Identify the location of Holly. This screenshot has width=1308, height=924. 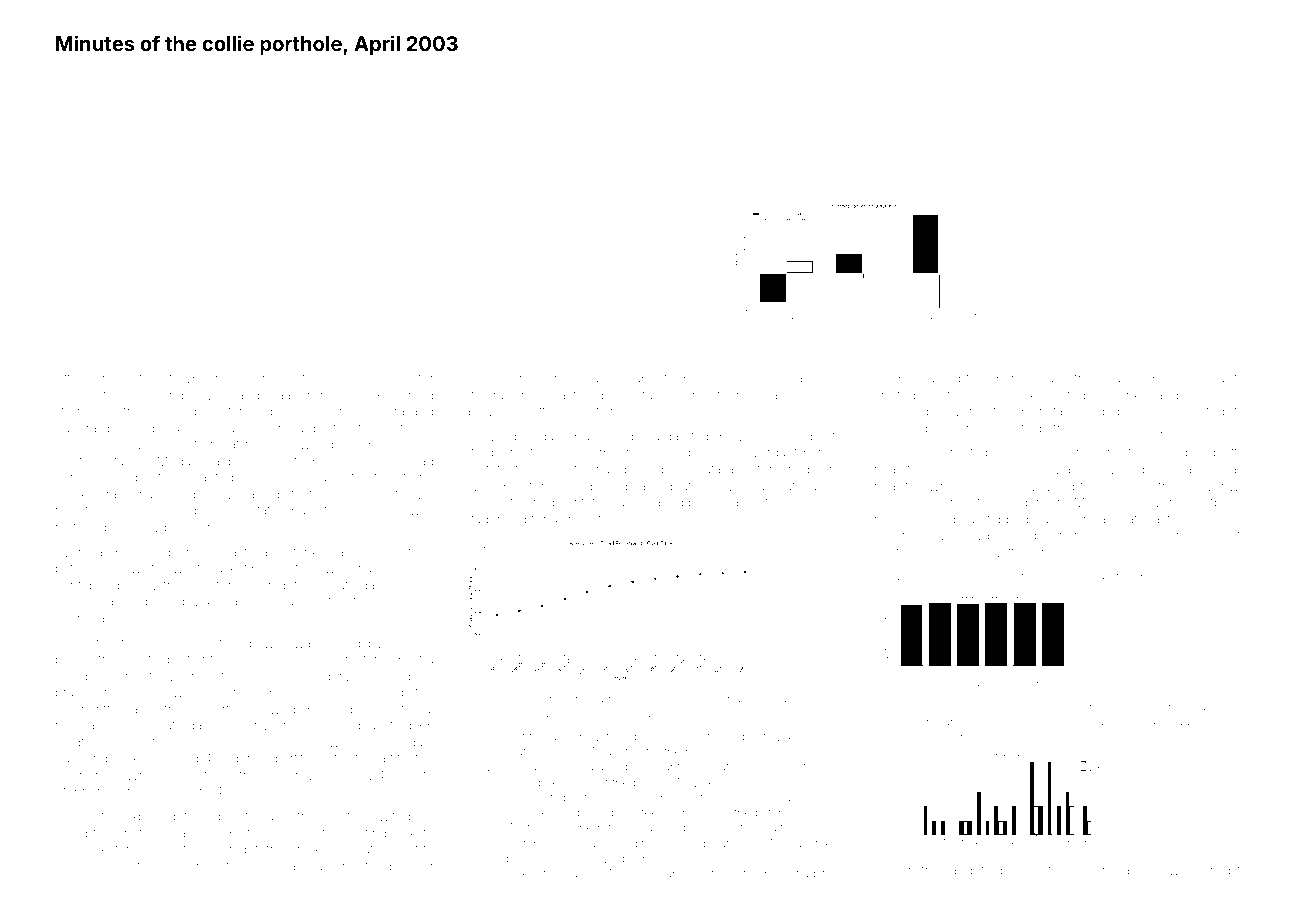
(825, 799).
